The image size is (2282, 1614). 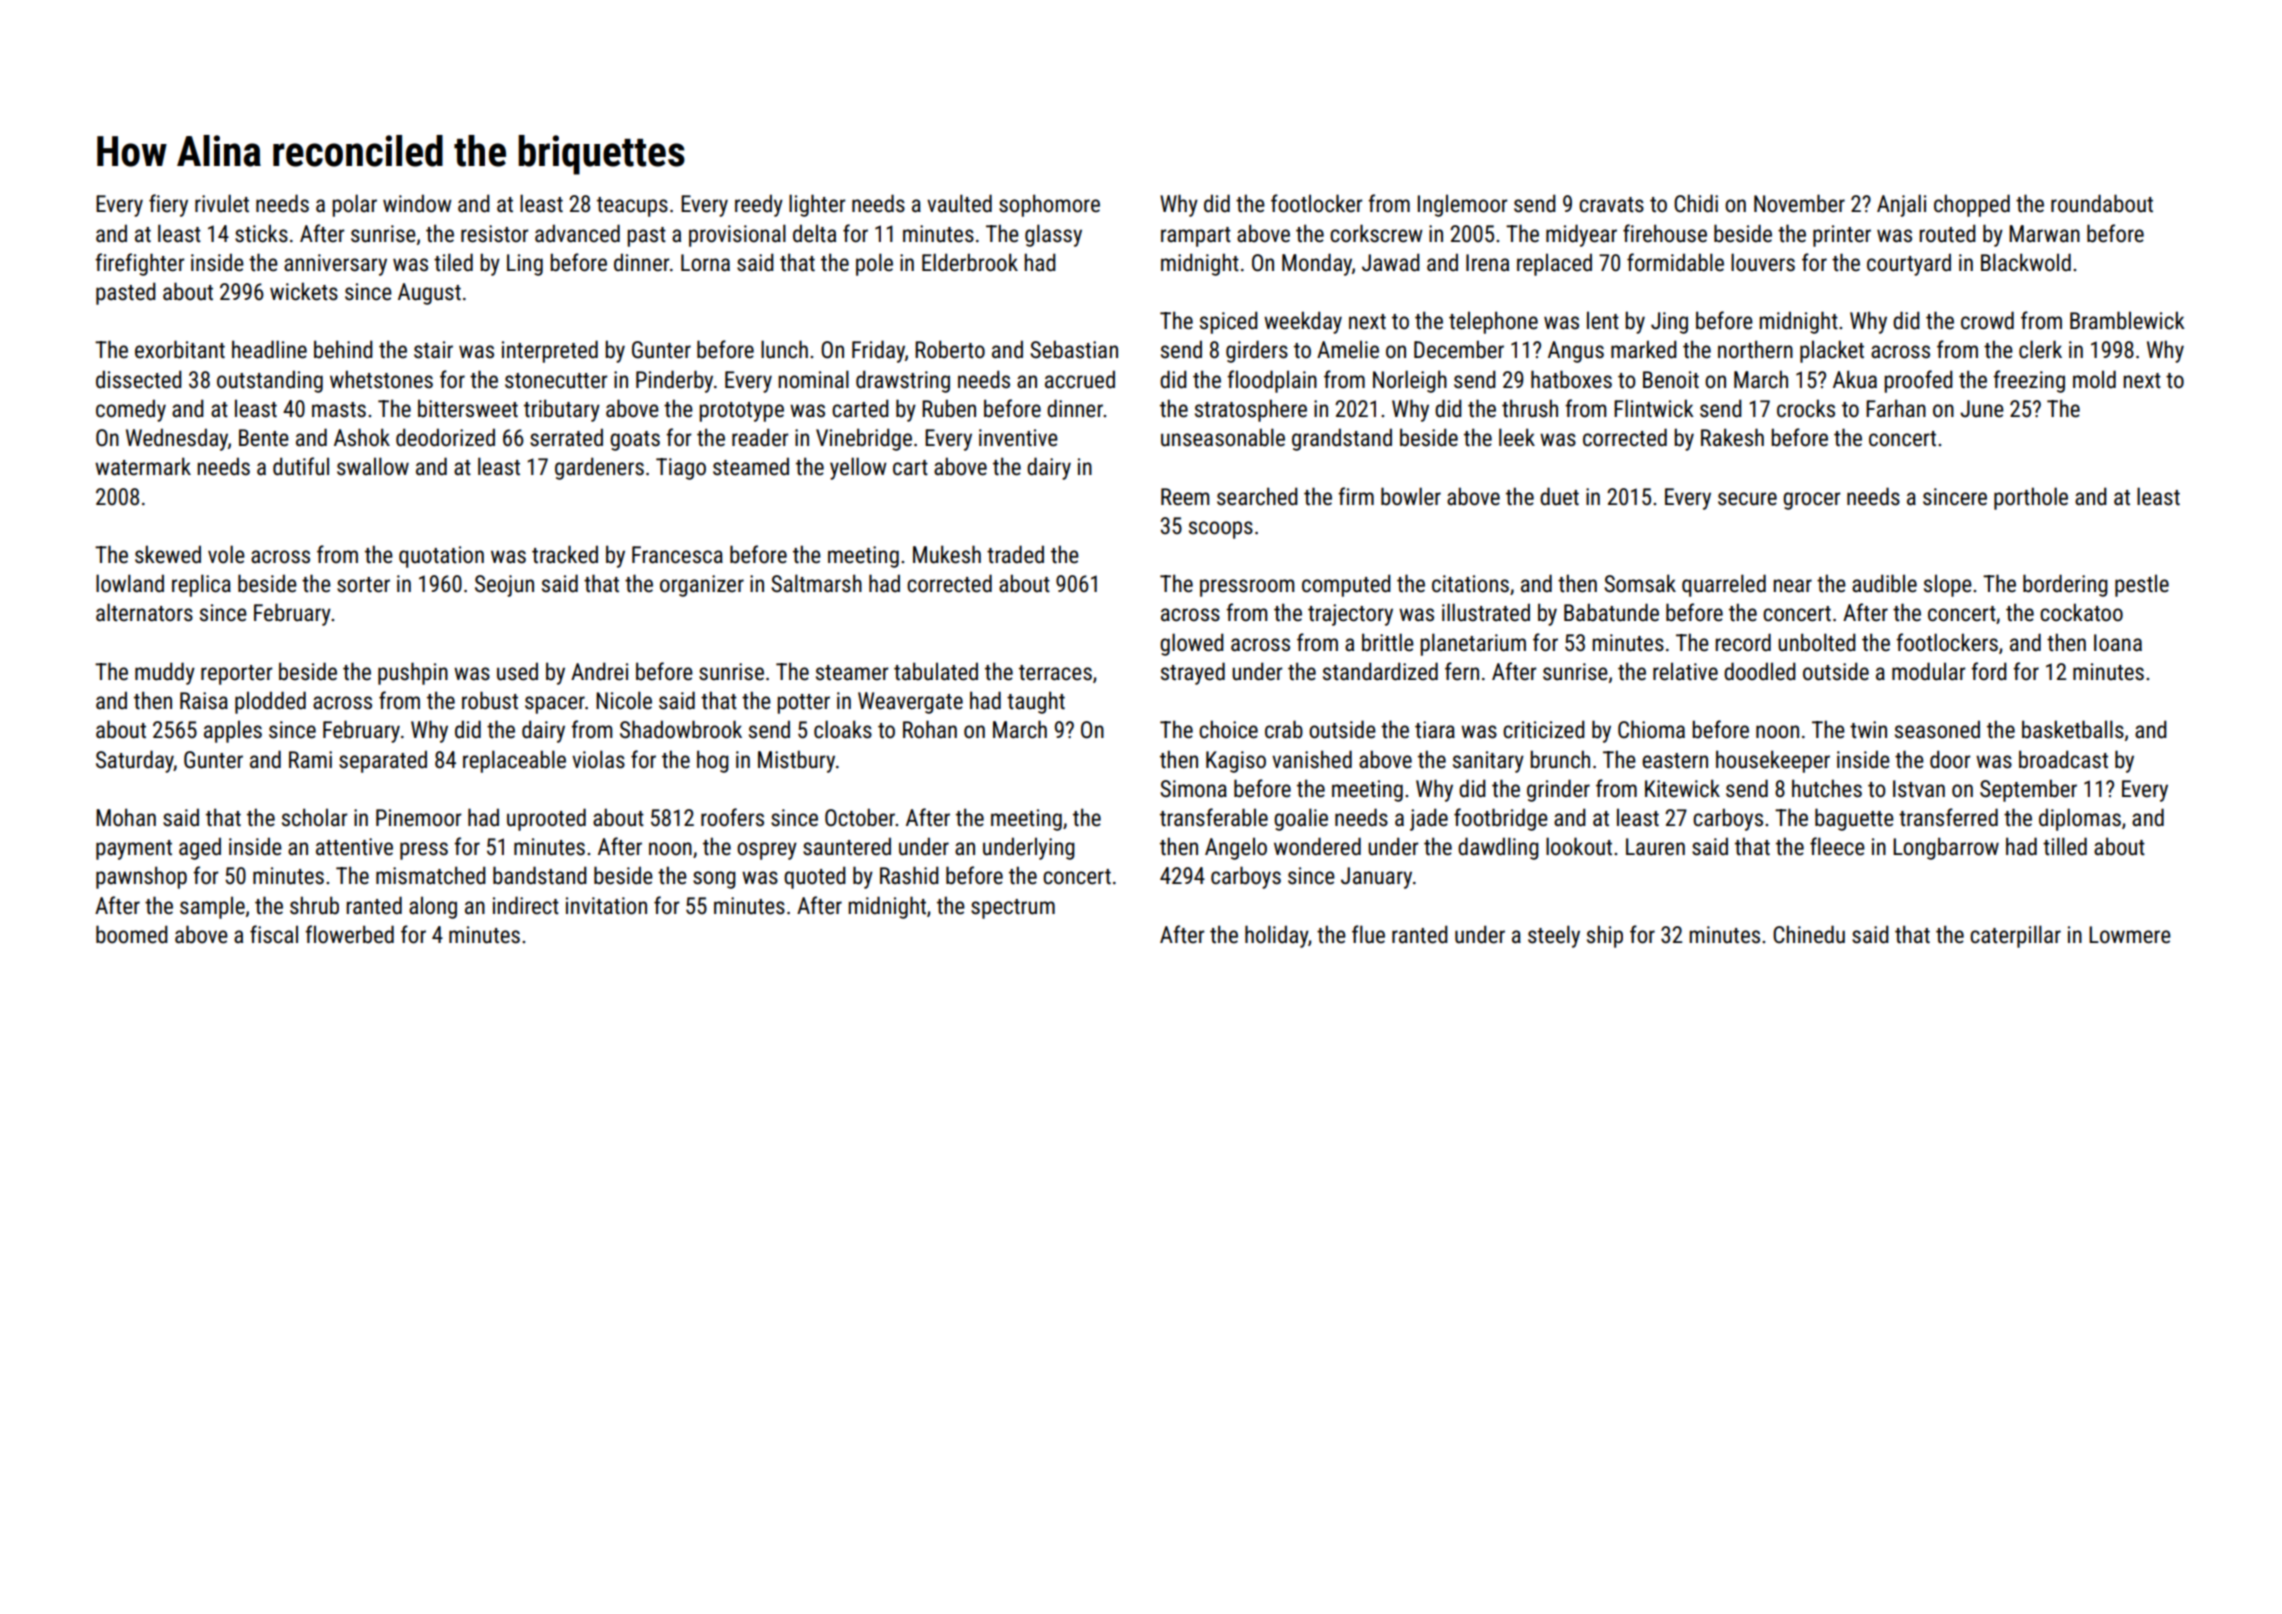 I want to click on Seojun, so click(x=504, y=586).
